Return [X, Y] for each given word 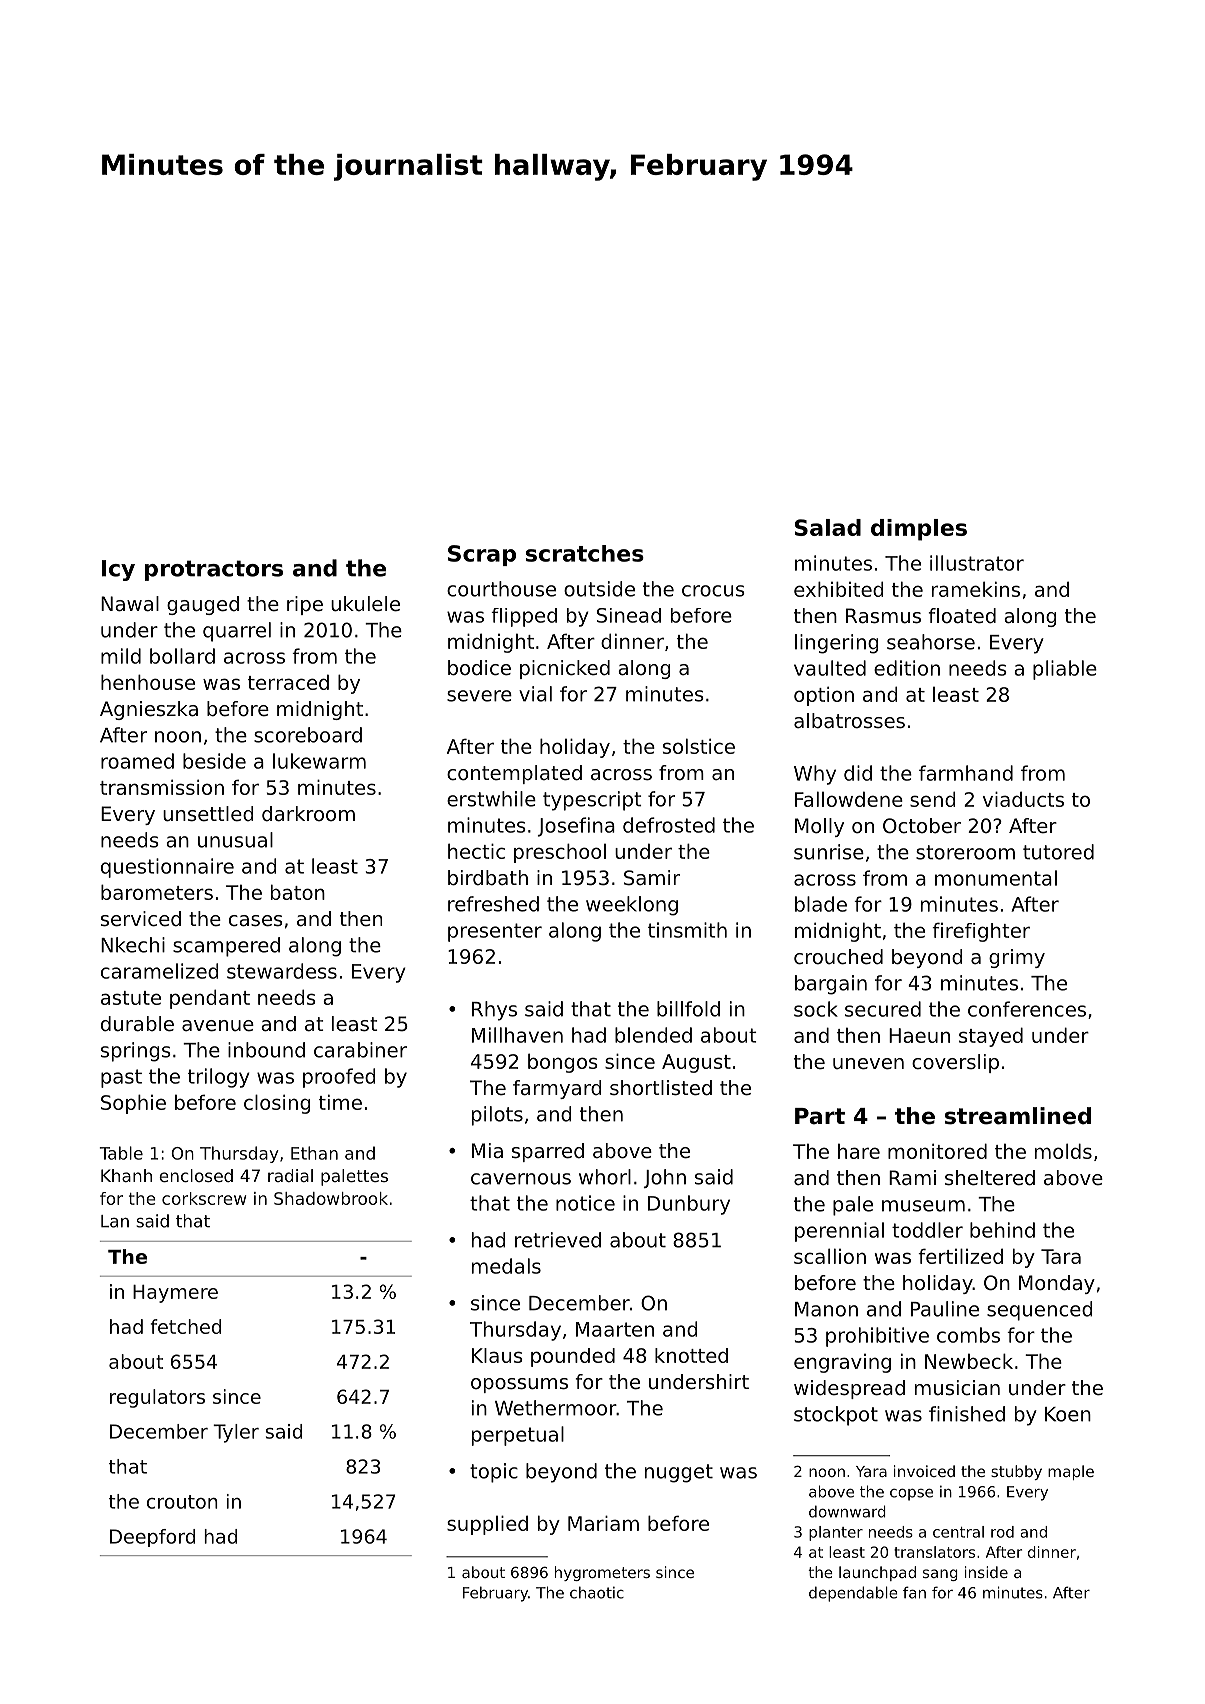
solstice [699, 746]
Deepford [152, 1538]
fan [914, 1592]
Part [820, 1116]
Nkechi [133, 945]
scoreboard [308, 735]
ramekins [976, 589]
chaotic [597, 1592]
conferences [1027, 1009]
